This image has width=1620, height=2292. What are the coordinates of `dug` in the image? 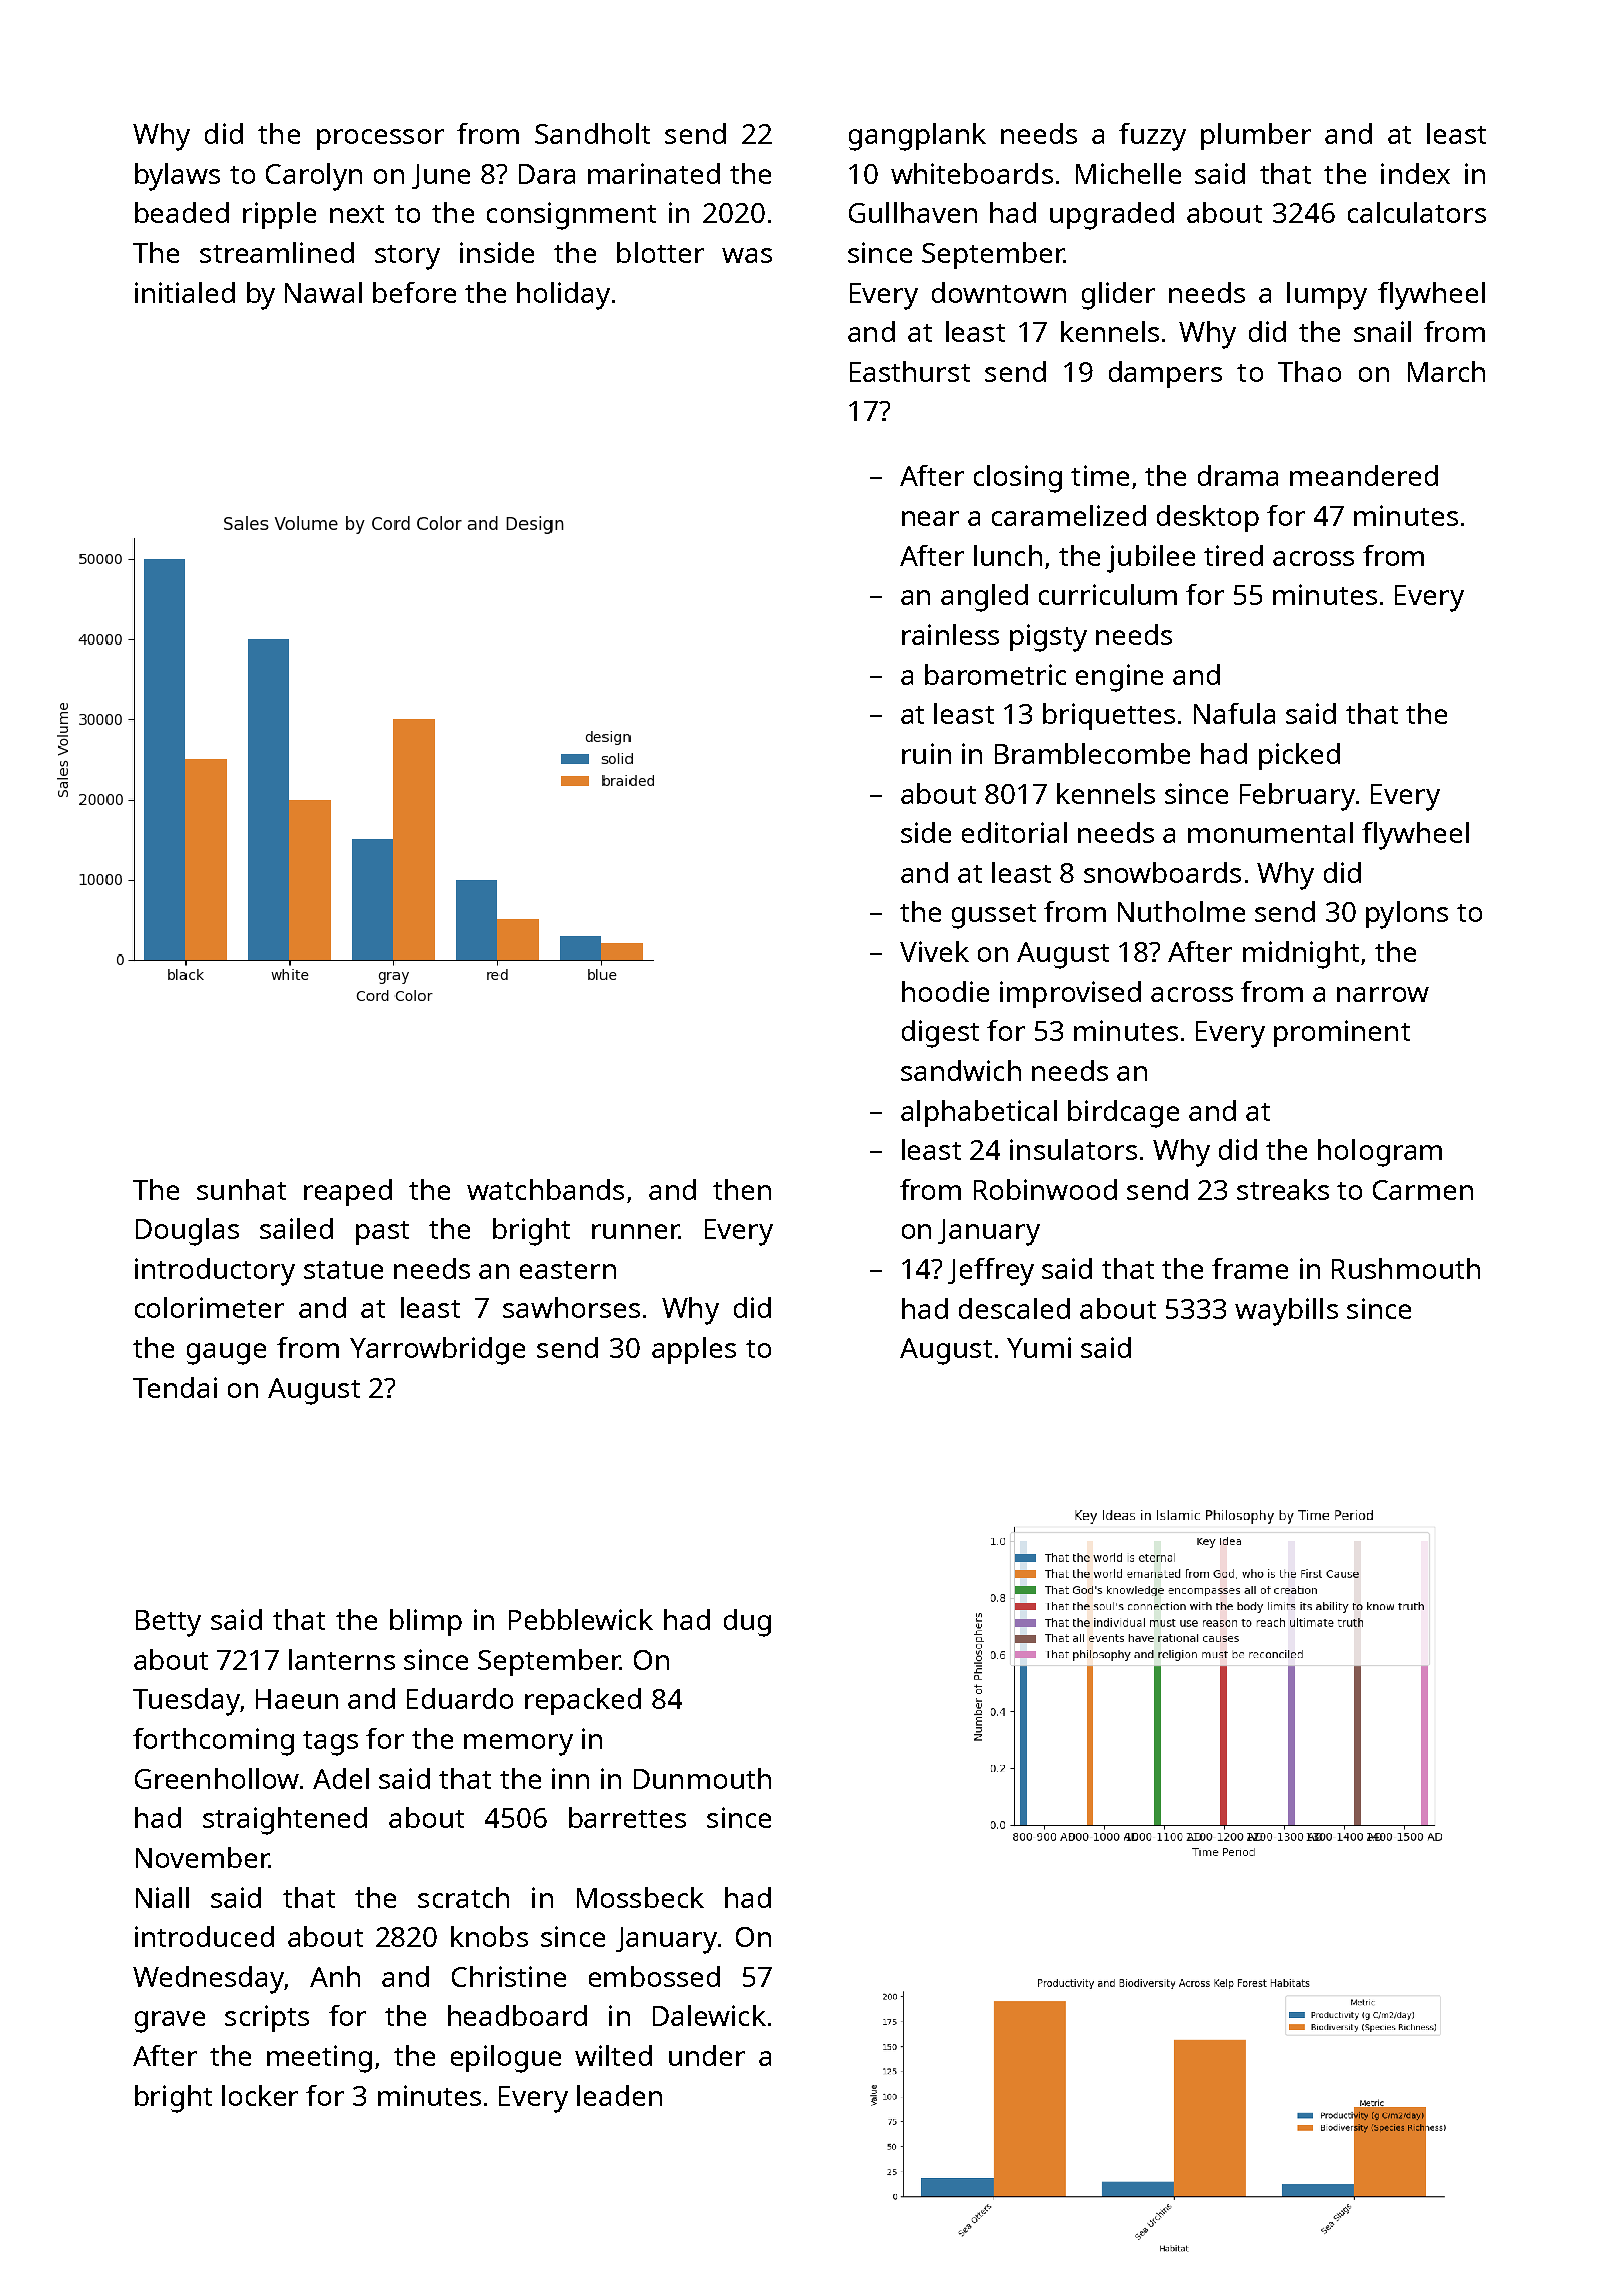 It's located at (747, 1623).
